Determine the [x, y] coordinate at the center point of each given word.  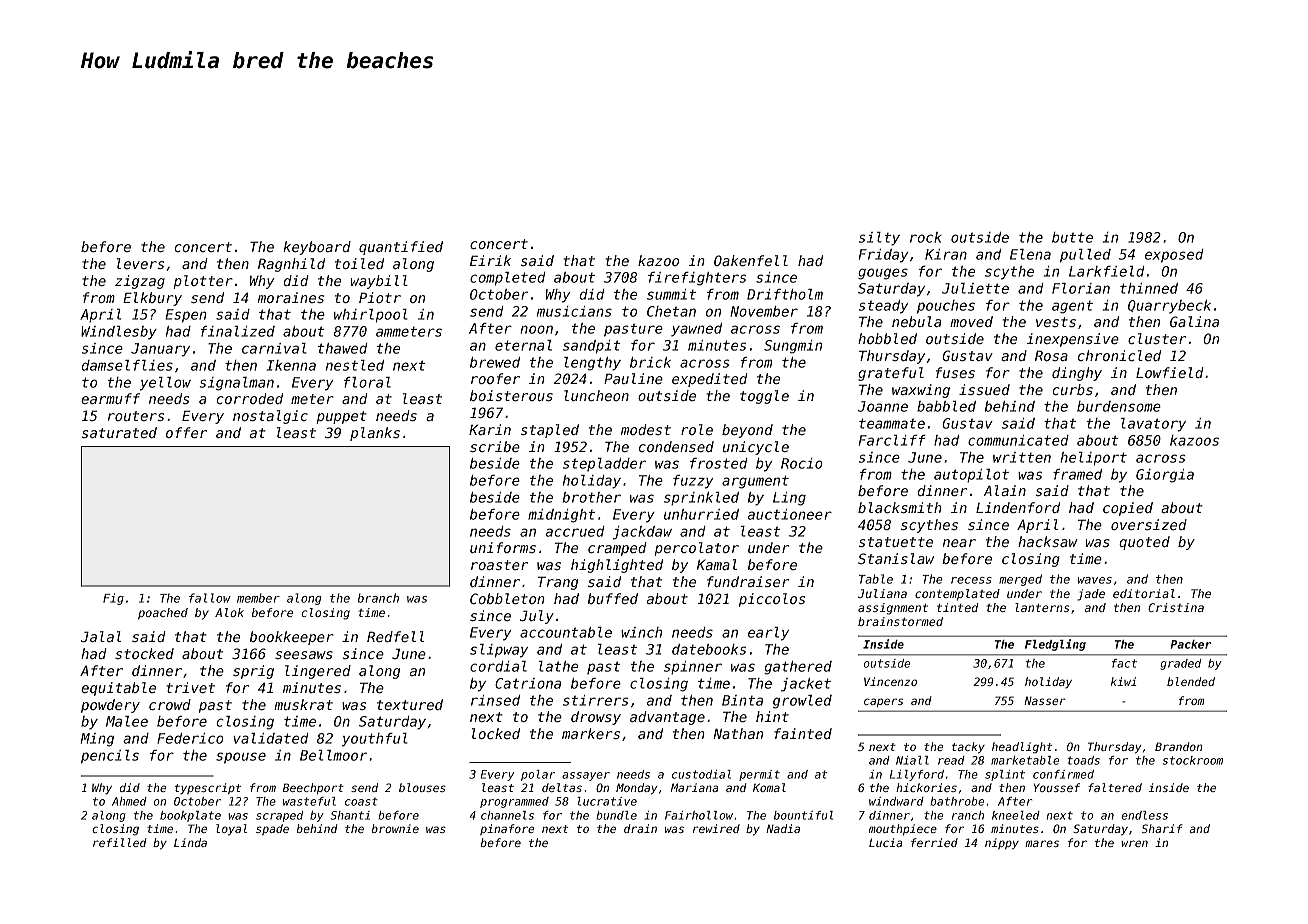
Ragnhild [291, 265]
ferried [934, 842]
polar [538, 775]
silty [879, 239]
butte [1072, 237]
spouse [241, 758]
